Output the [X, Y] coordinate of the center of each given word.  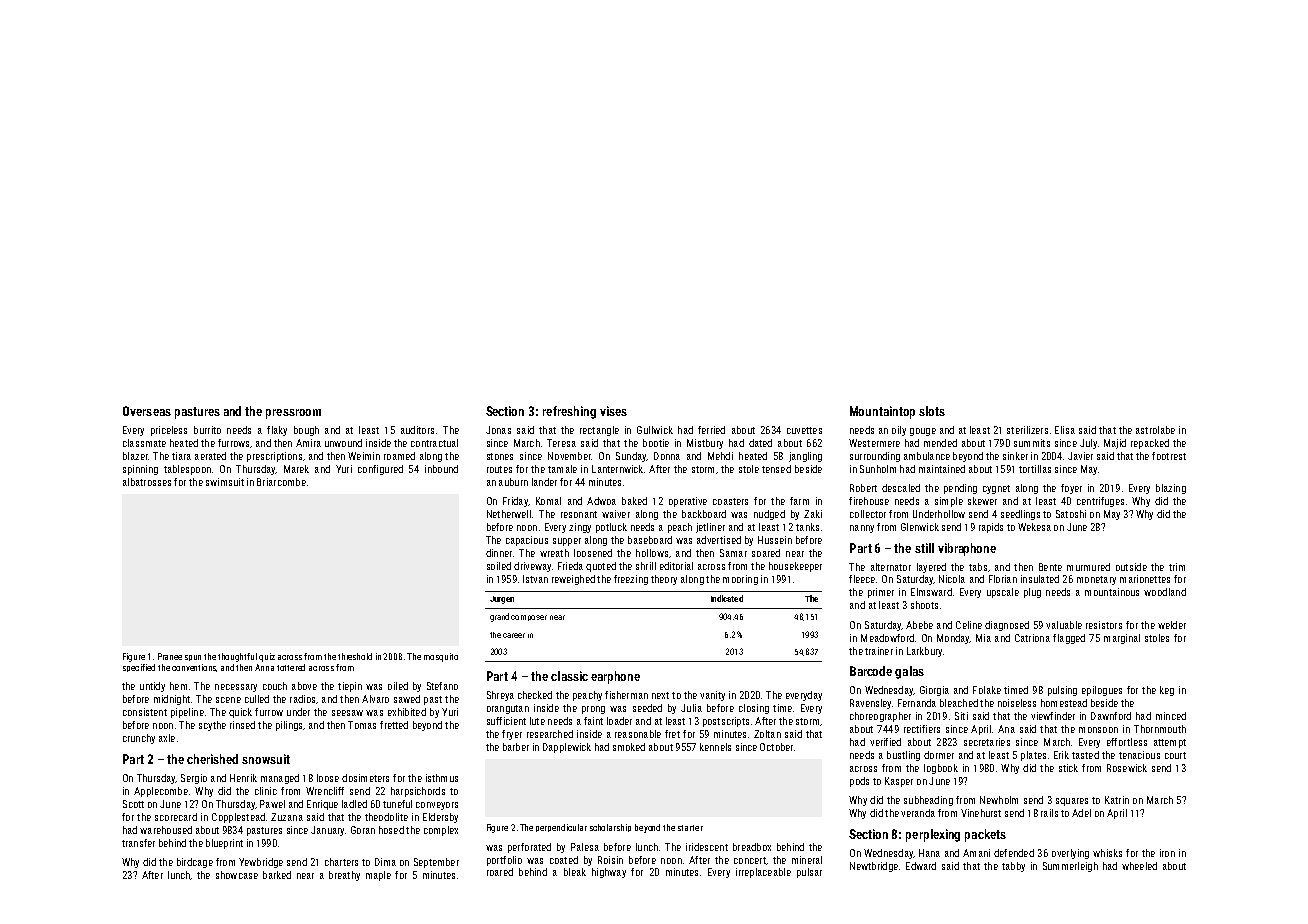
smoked [629, 747]
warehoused [166, 830]
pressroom [293, 414]
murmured [1088, 567]
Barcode [871, 671]
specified [139, 668]
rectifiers [922, 729]
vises [613, 411]
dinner [499, 553]
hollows [652, 553]
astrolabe [1155, 430]
